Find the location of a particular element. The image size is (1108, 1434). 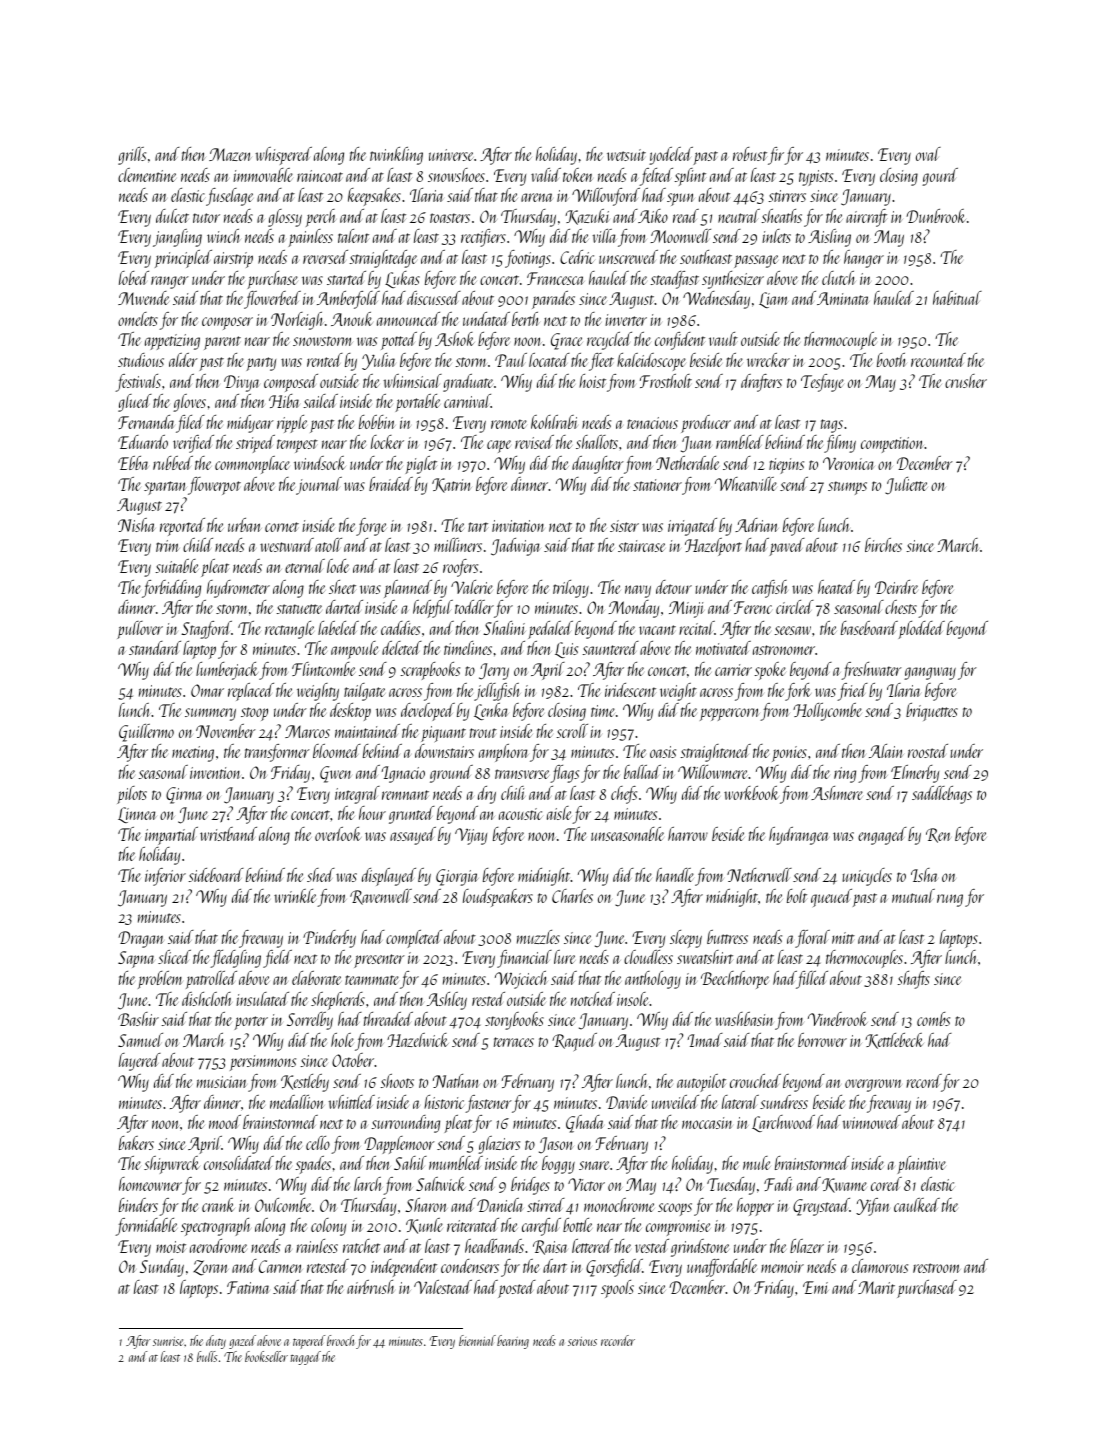

carrier is located at coordinates (733, 670).
